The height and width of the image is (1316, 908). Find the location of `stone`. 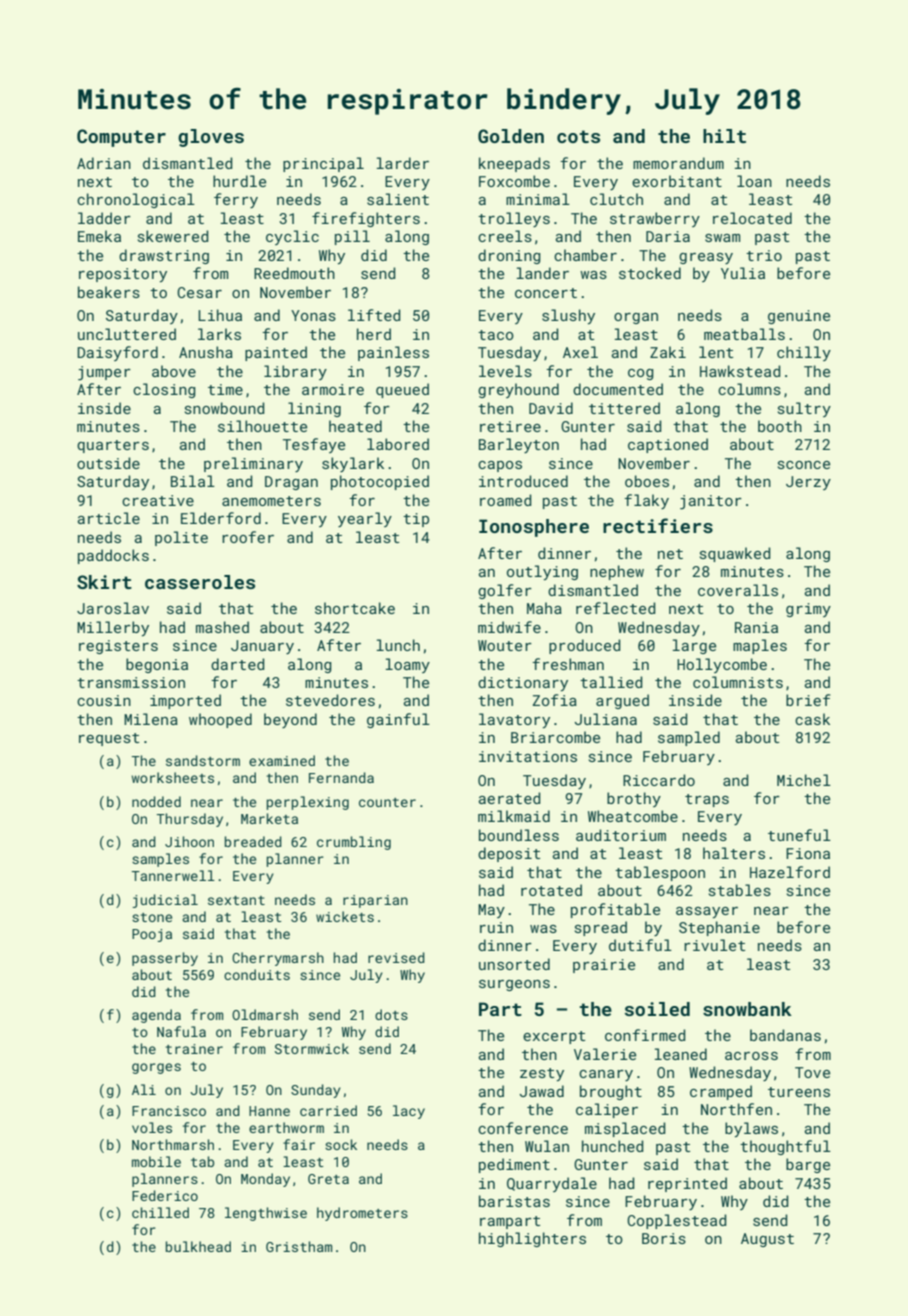

stone is located at coordinates (152, 917).
